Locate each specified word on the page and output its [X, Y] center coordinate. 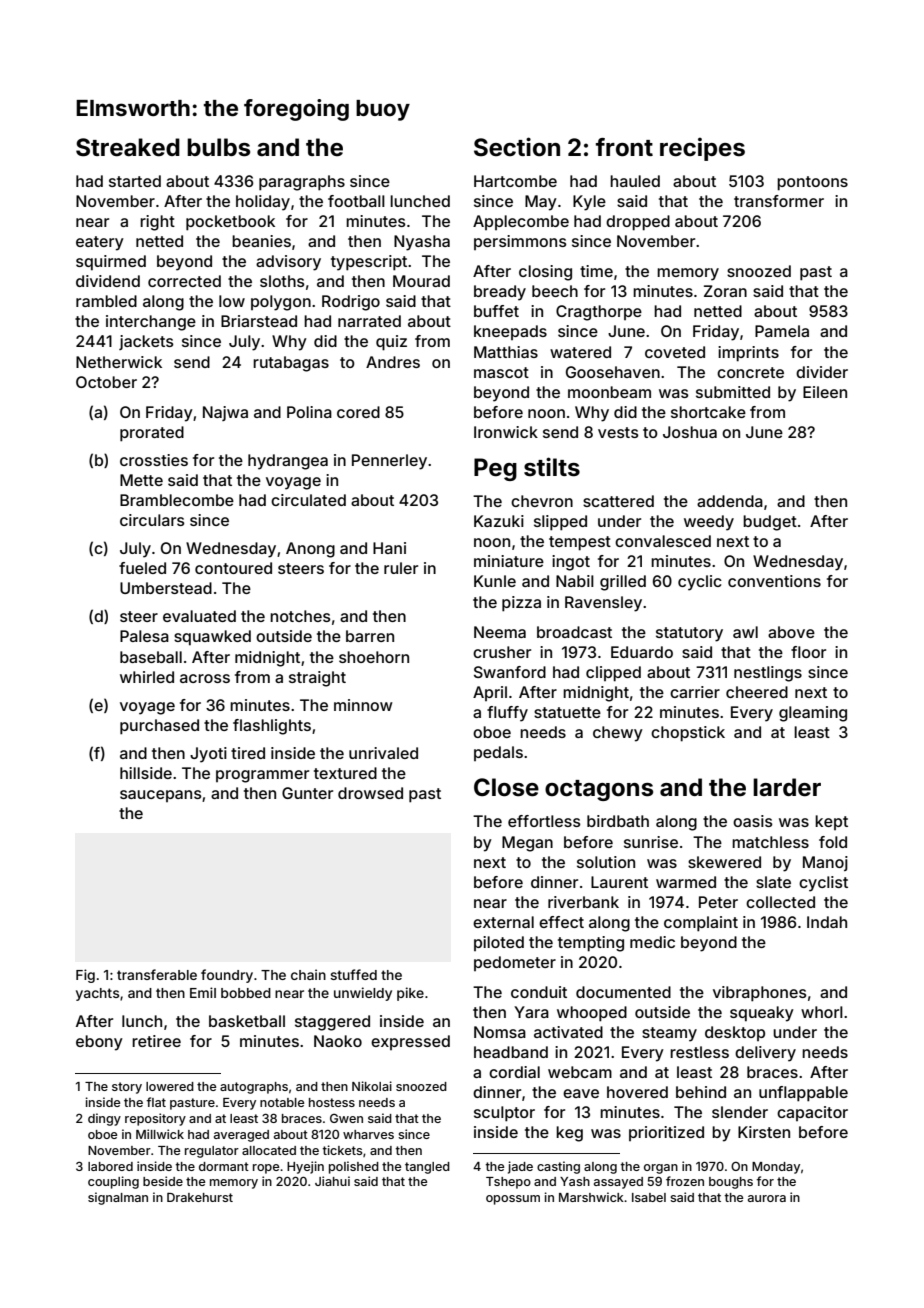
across [205, 678]
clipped [613, 674]
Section [517, 147]
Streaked [128, 147]
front [624, 147]
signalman [118, 1198]
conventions [774, 581]
